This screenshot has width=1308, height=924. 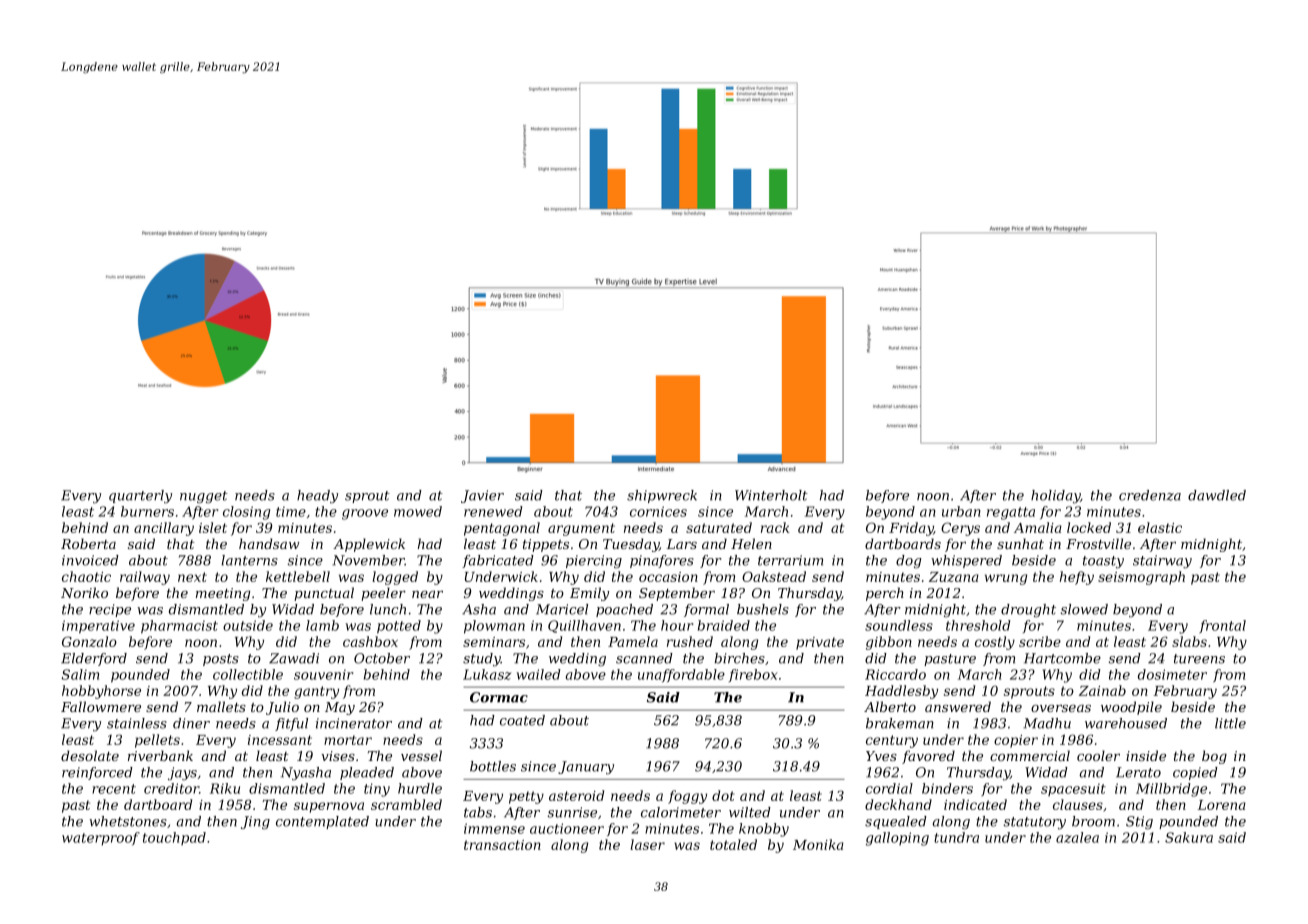 What do you see at coordinates (890, 706) in the screenshot?
I see `Alberto` at bounding box center [890, 706].
